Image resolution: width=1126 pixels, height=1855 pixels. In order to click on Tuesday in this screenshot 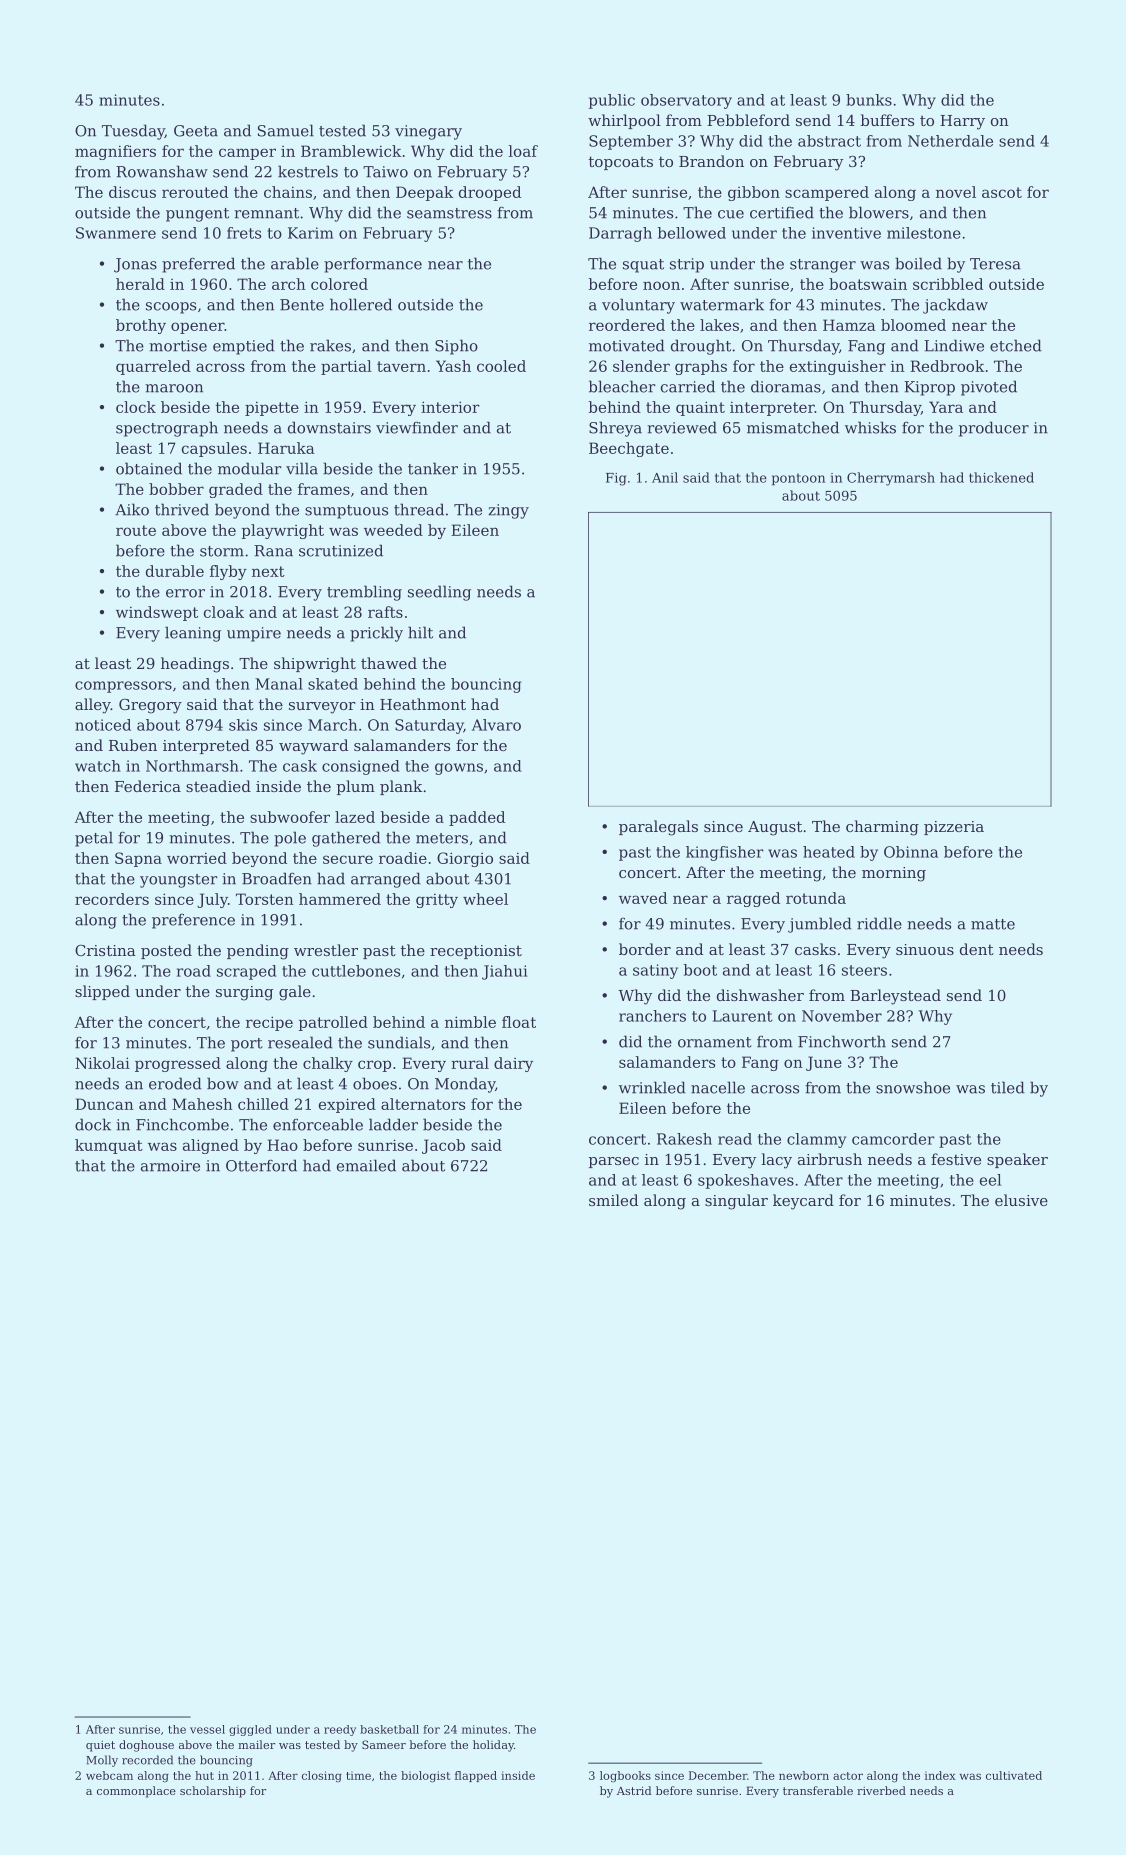, I will do `click(133, 132)`.
